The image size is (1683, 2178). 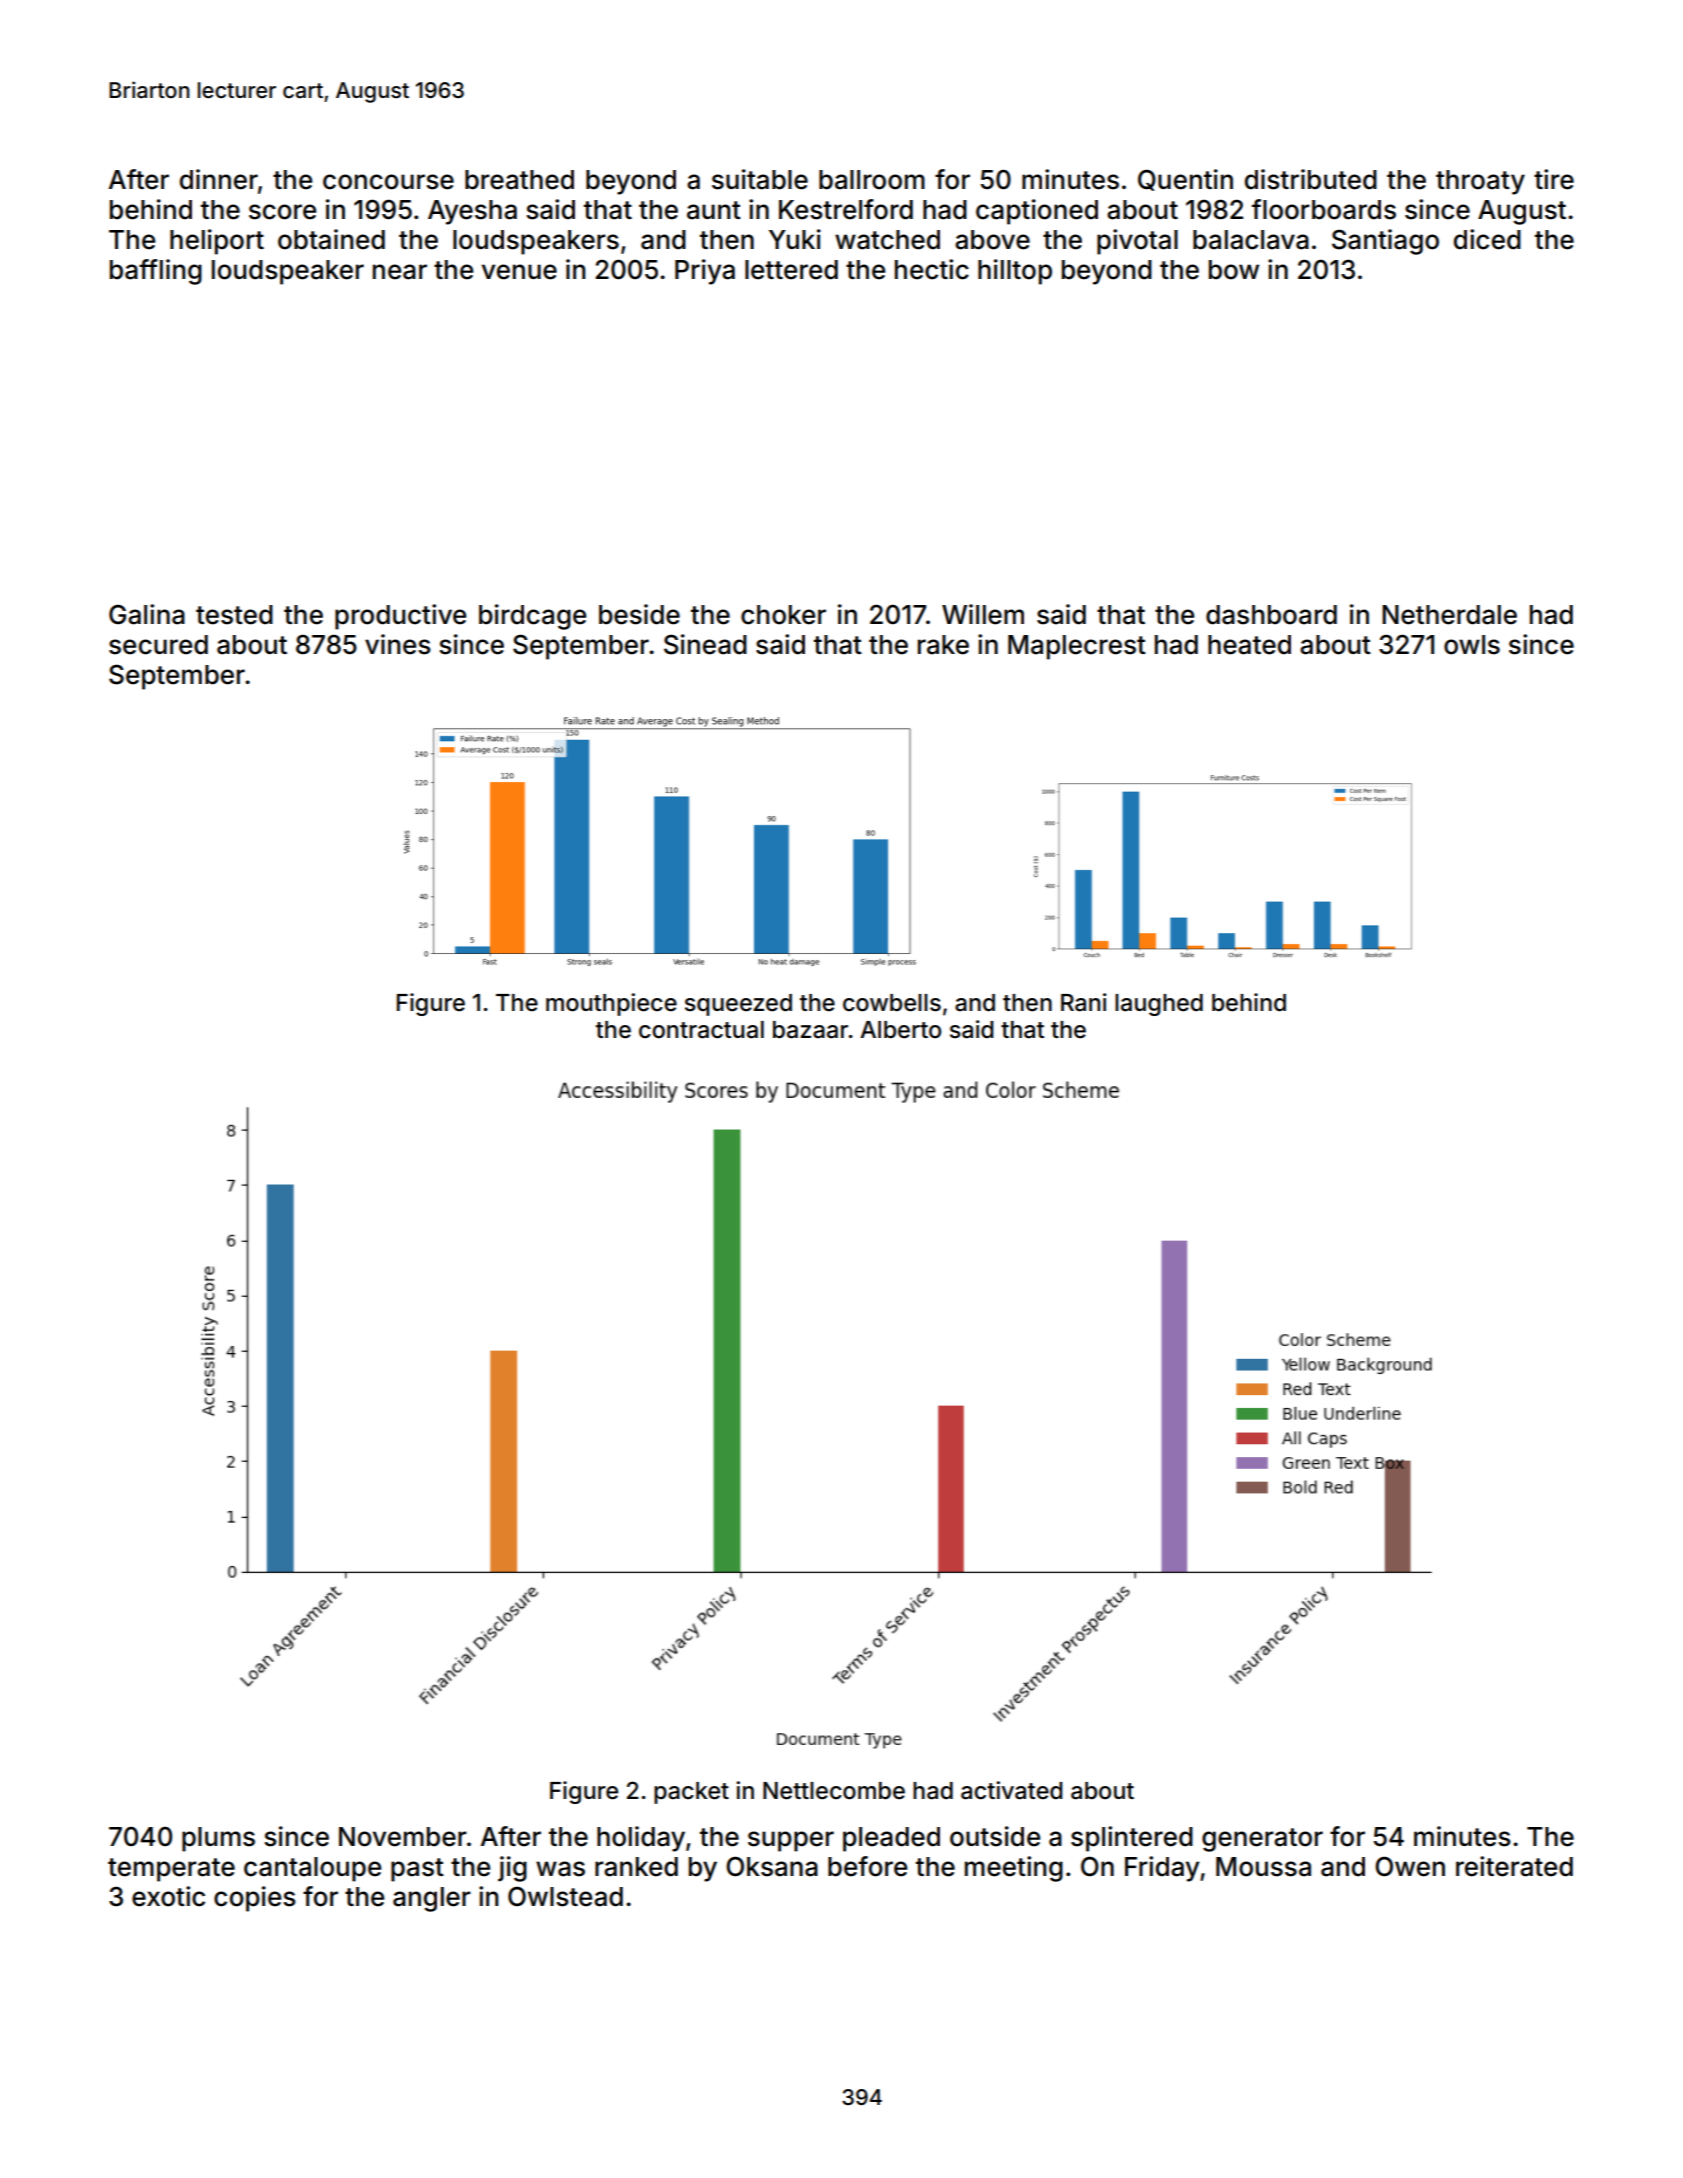 I want to click on packet, so click(x=691, y=1793).
